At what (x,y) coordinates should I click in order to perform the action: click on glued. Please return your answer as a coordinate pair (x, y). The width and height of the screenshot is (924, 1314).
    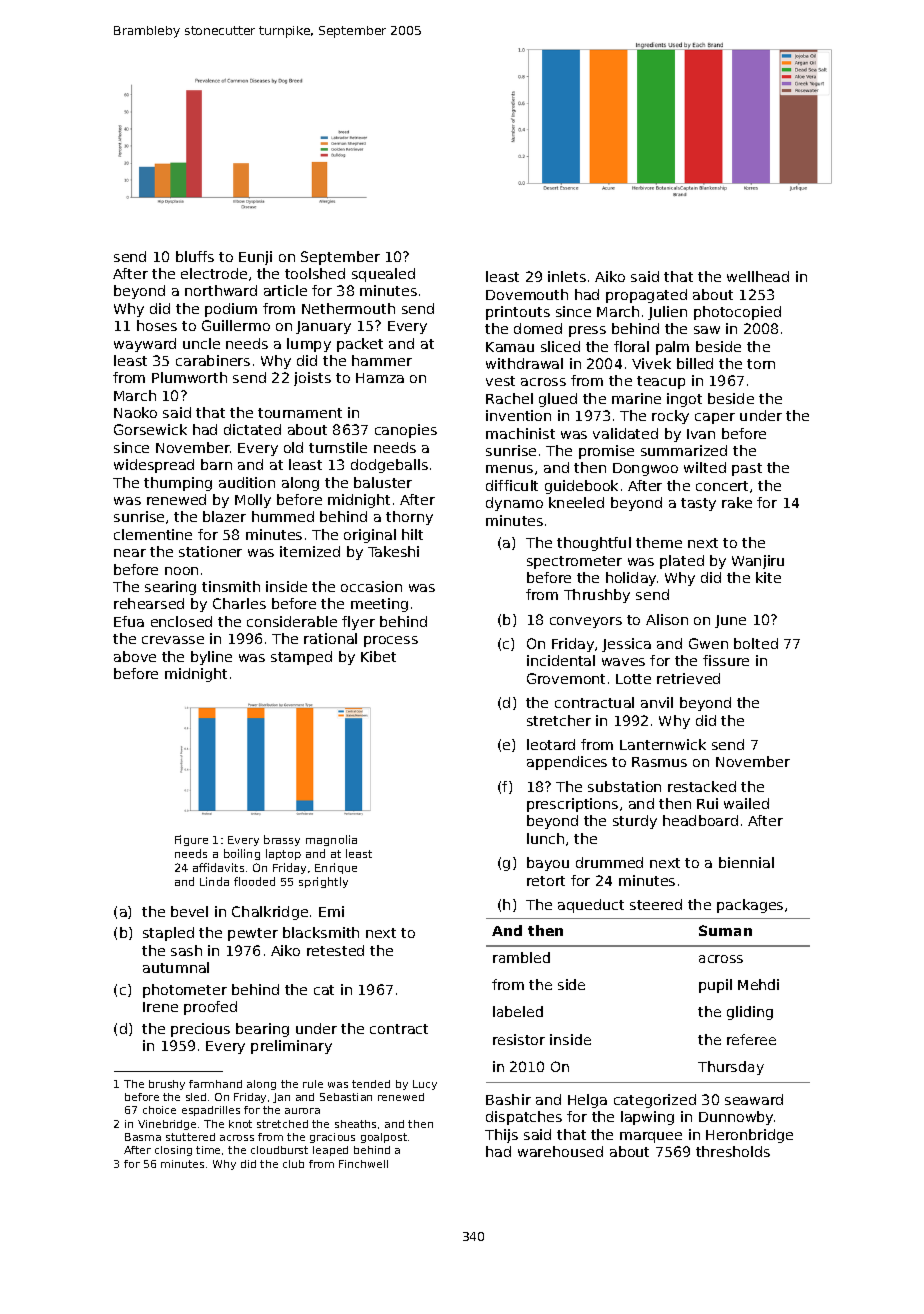
    Looking at the image, I should click on (558, 400).
